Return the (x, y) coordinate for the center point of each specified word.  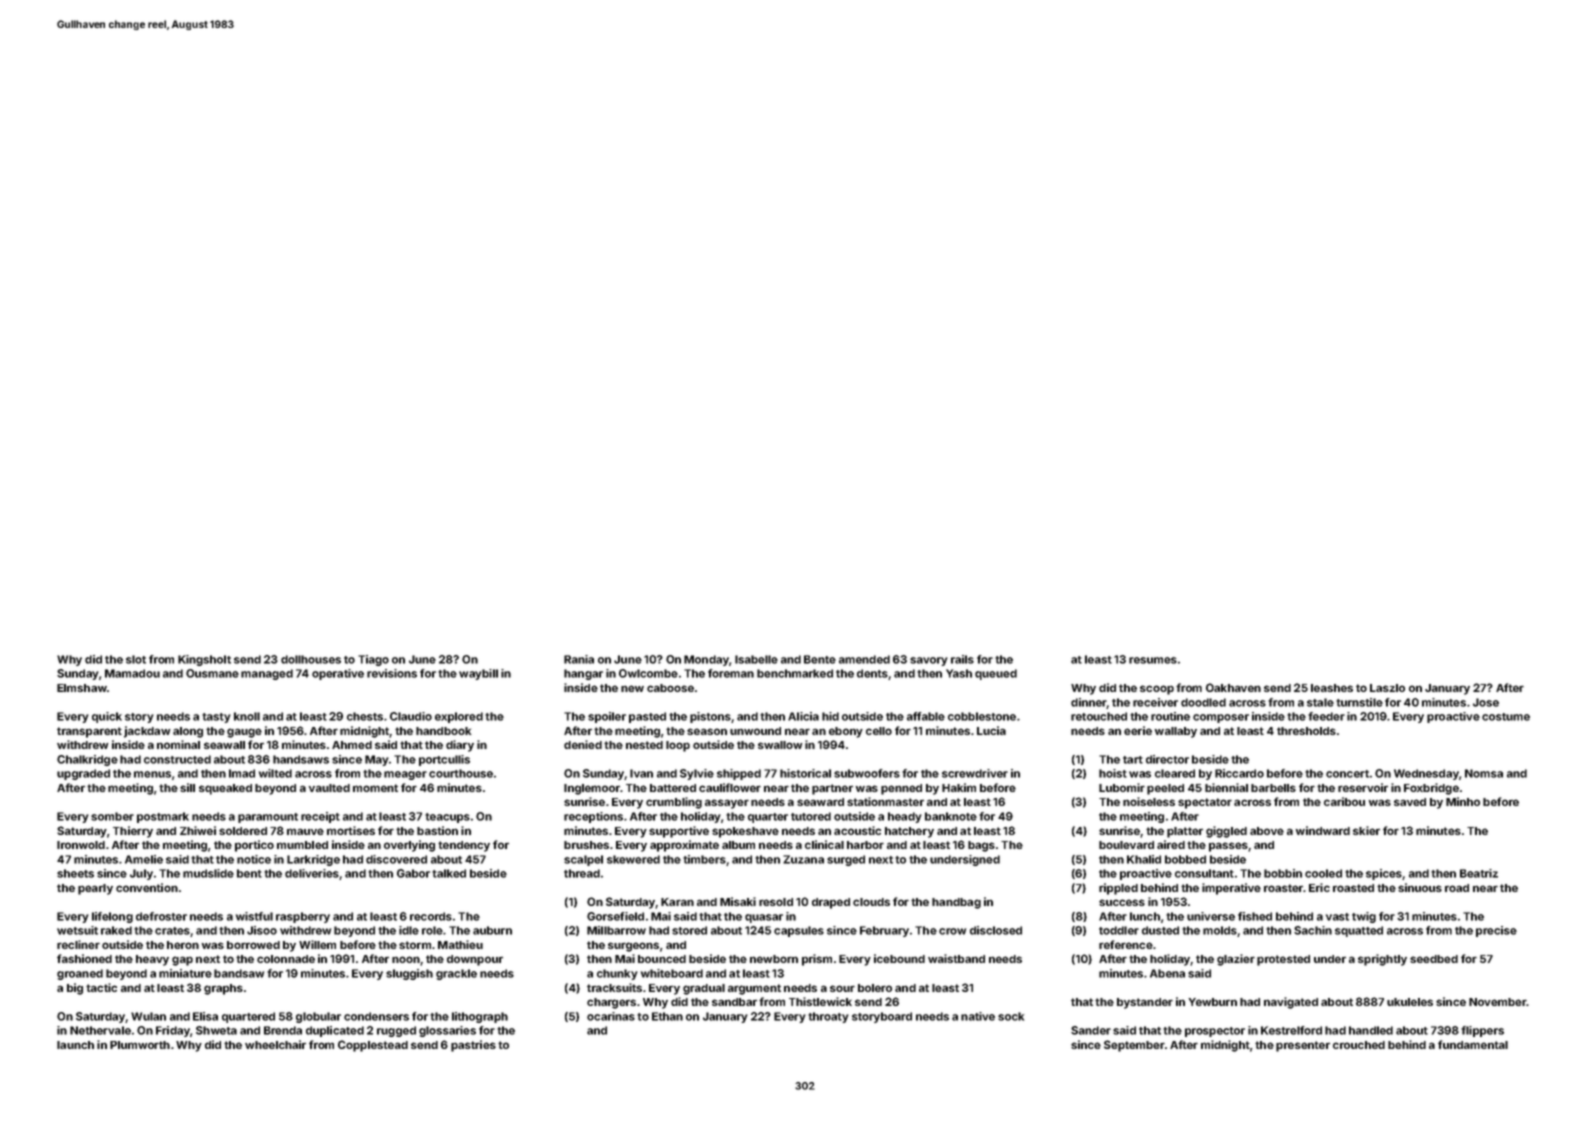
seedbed (1434, 959)
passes (1228, 847)
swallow (780, 745)
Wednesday (1426, 774)
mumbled (302, 845)
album (738, 845)
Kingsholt (204, 660)
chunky (617, 974)
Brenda (283, 1030)
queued (996, 674)
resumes (1153, 660)
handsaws (301, 759)
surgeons (633, 947)
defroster (161, 916)
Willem (317, 944)
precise (1496, 931)
